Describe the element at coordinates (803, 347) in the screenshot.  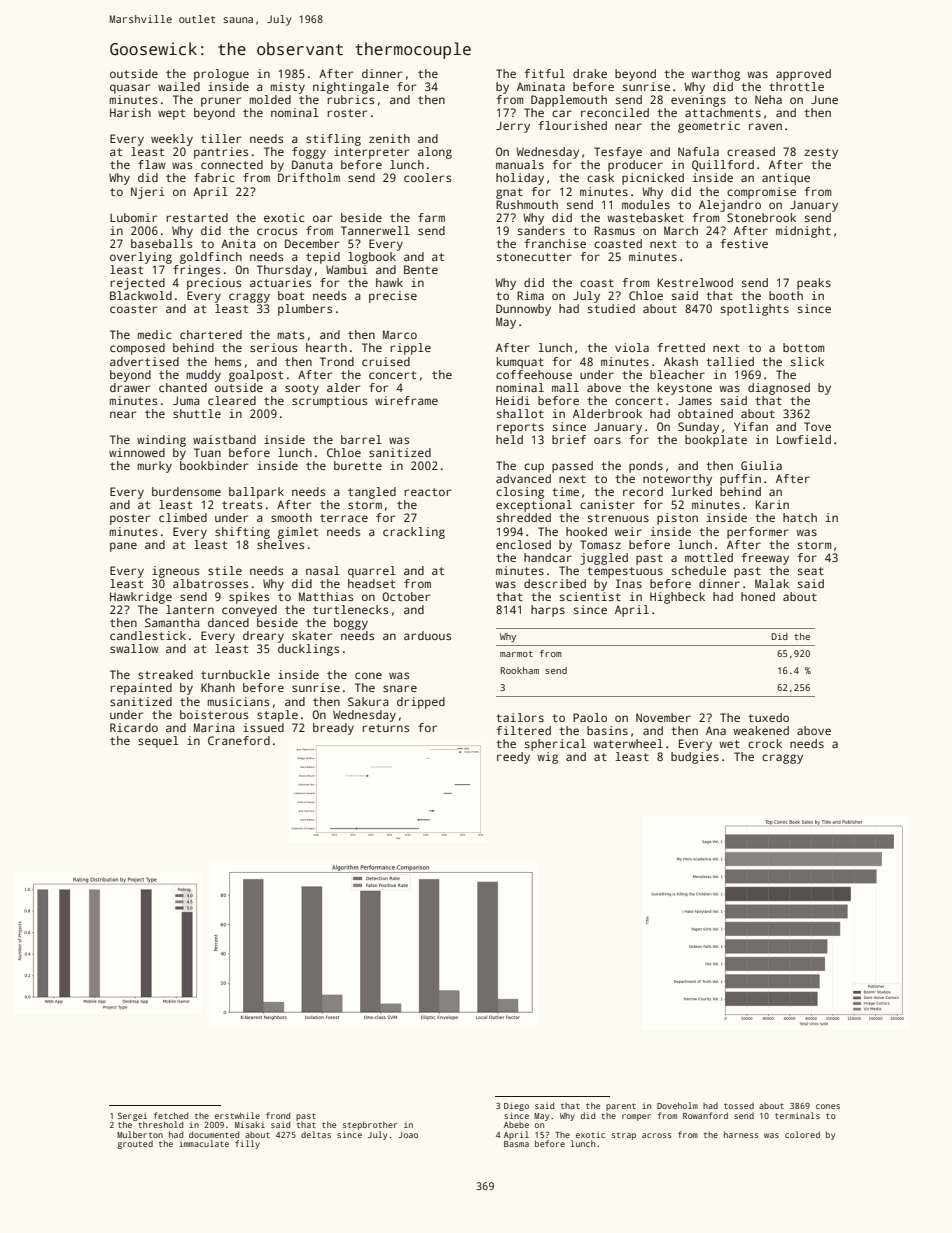
I see `bottom` at that location.
